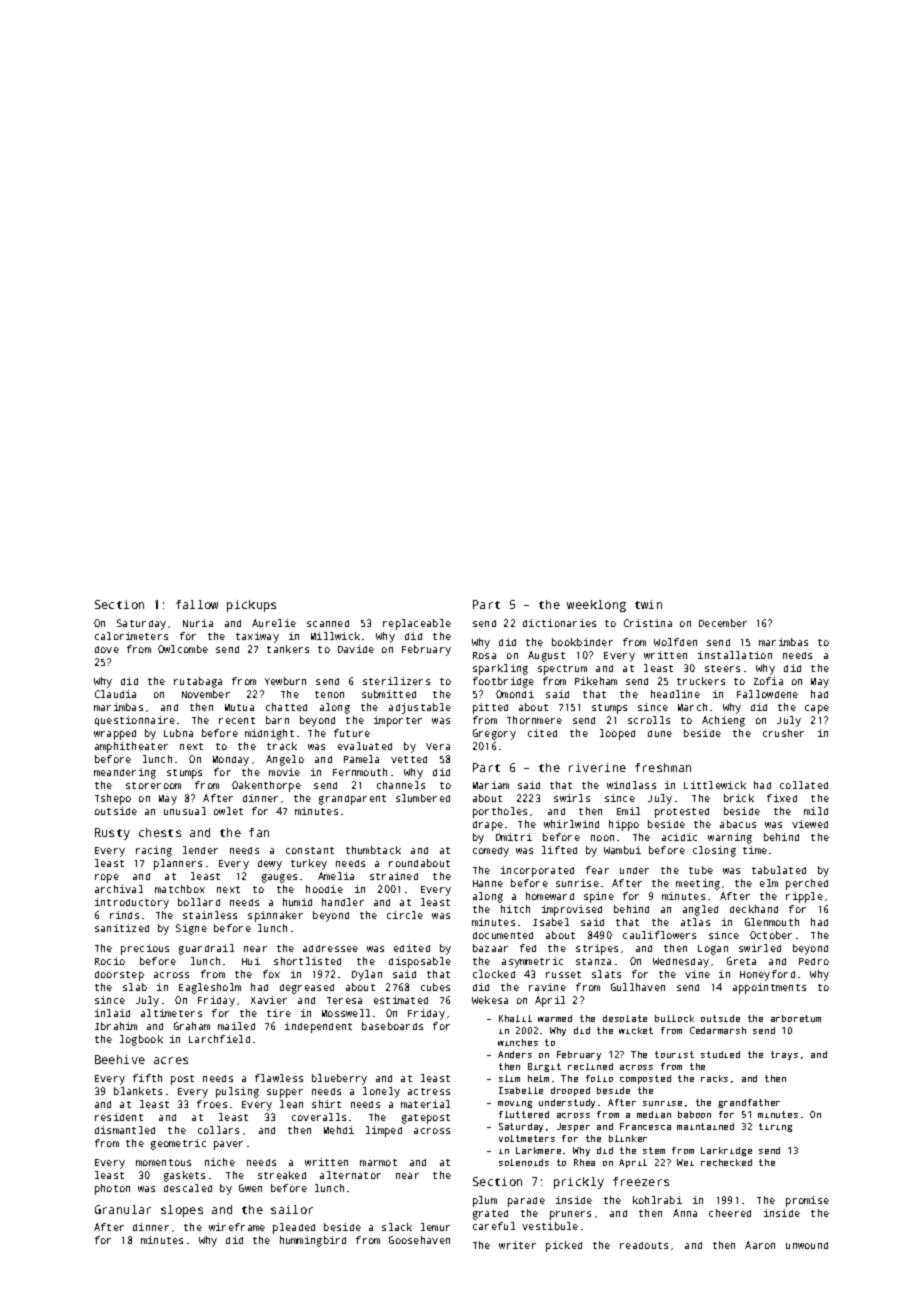 This screenshot has height=1308, width=924. What do you see at coordinates (200, 850) in the screenshot?
I see `lender` at bounding box center [200, 850].
